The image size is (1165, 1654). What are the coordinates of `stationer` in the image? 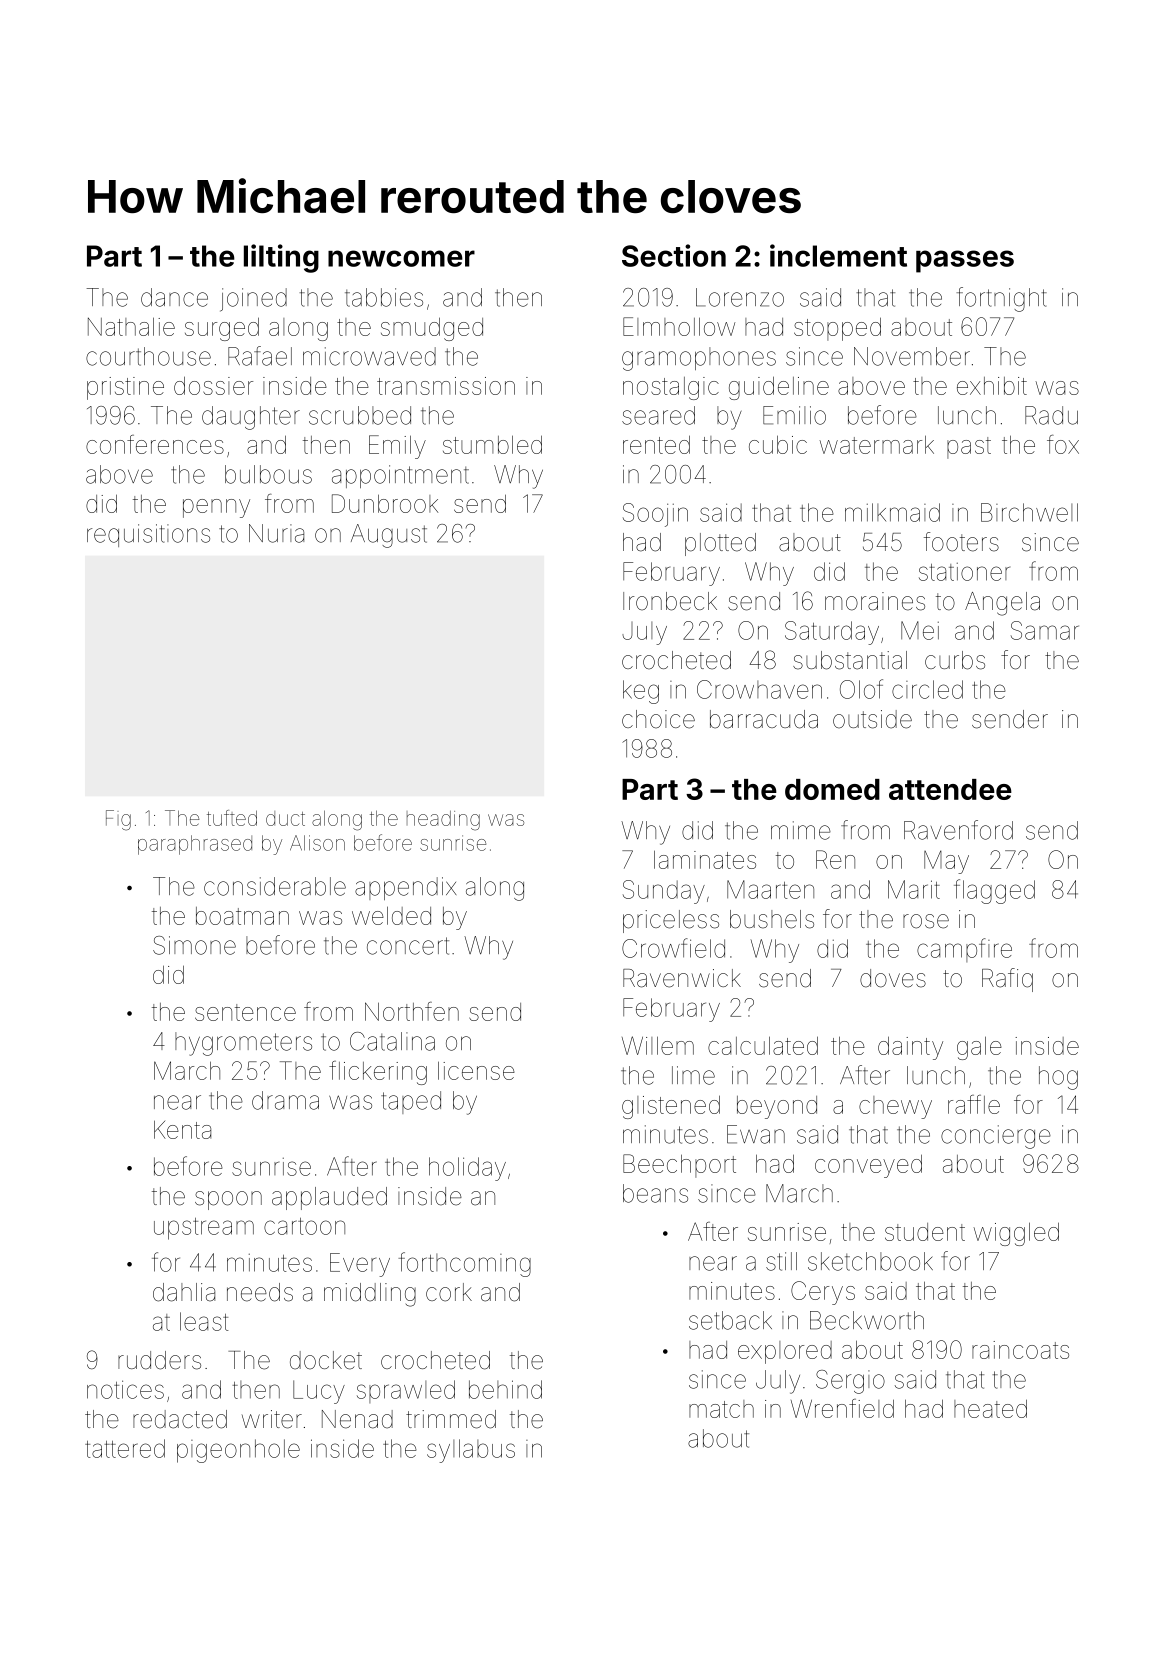 It's located at (964, 572).
